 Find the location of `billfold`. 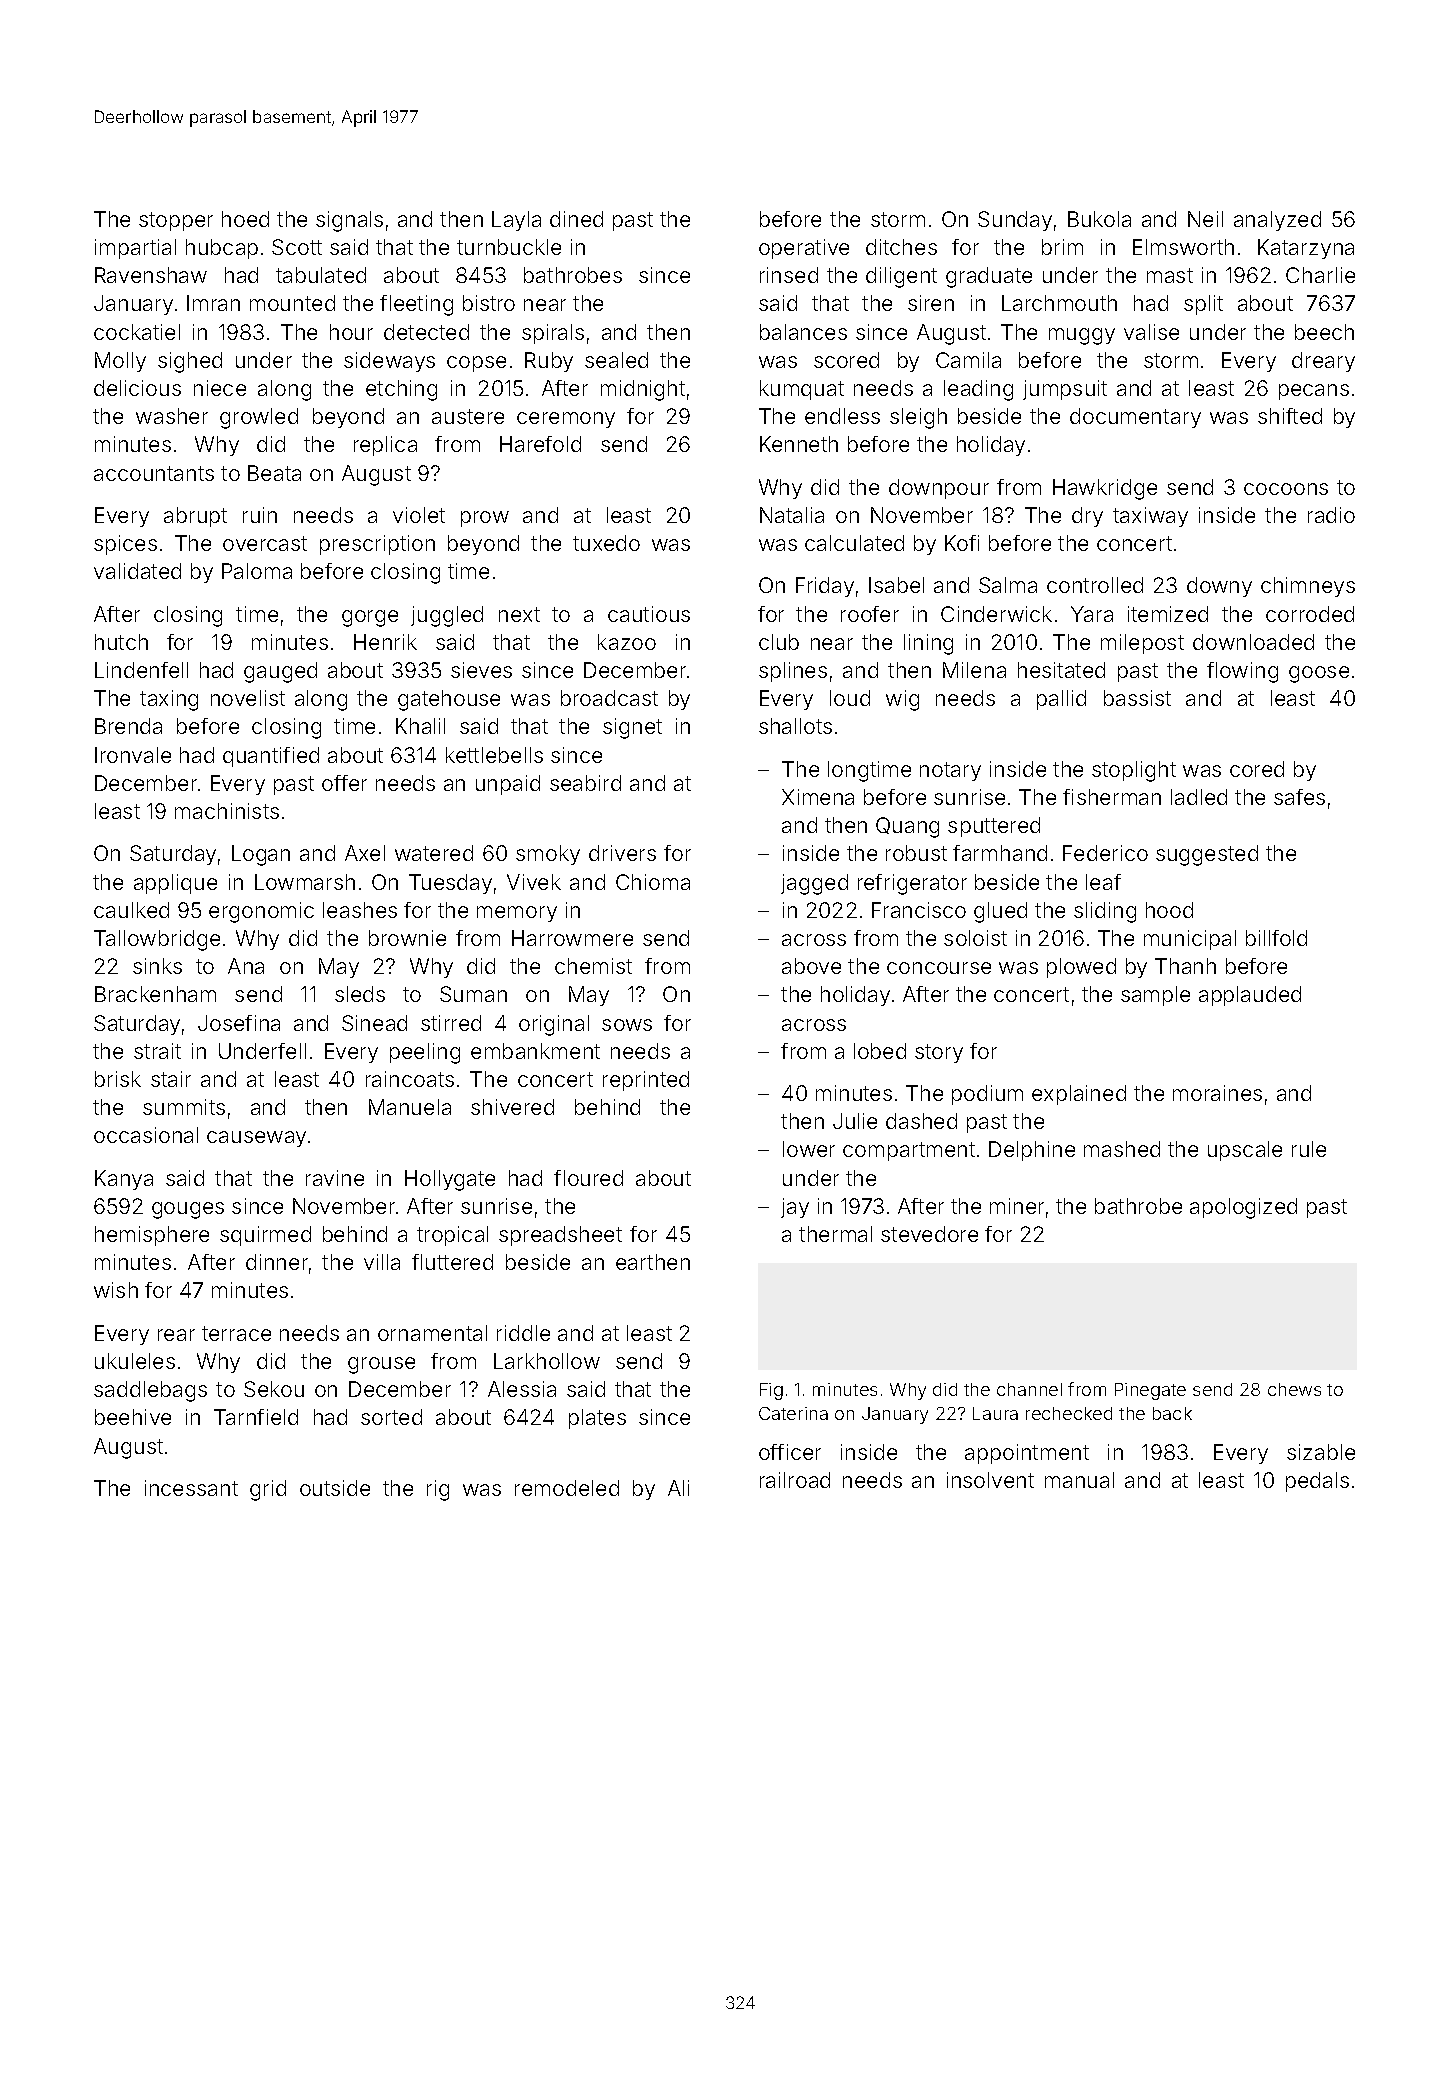

billfold is located at coordinates (1276, 938).
